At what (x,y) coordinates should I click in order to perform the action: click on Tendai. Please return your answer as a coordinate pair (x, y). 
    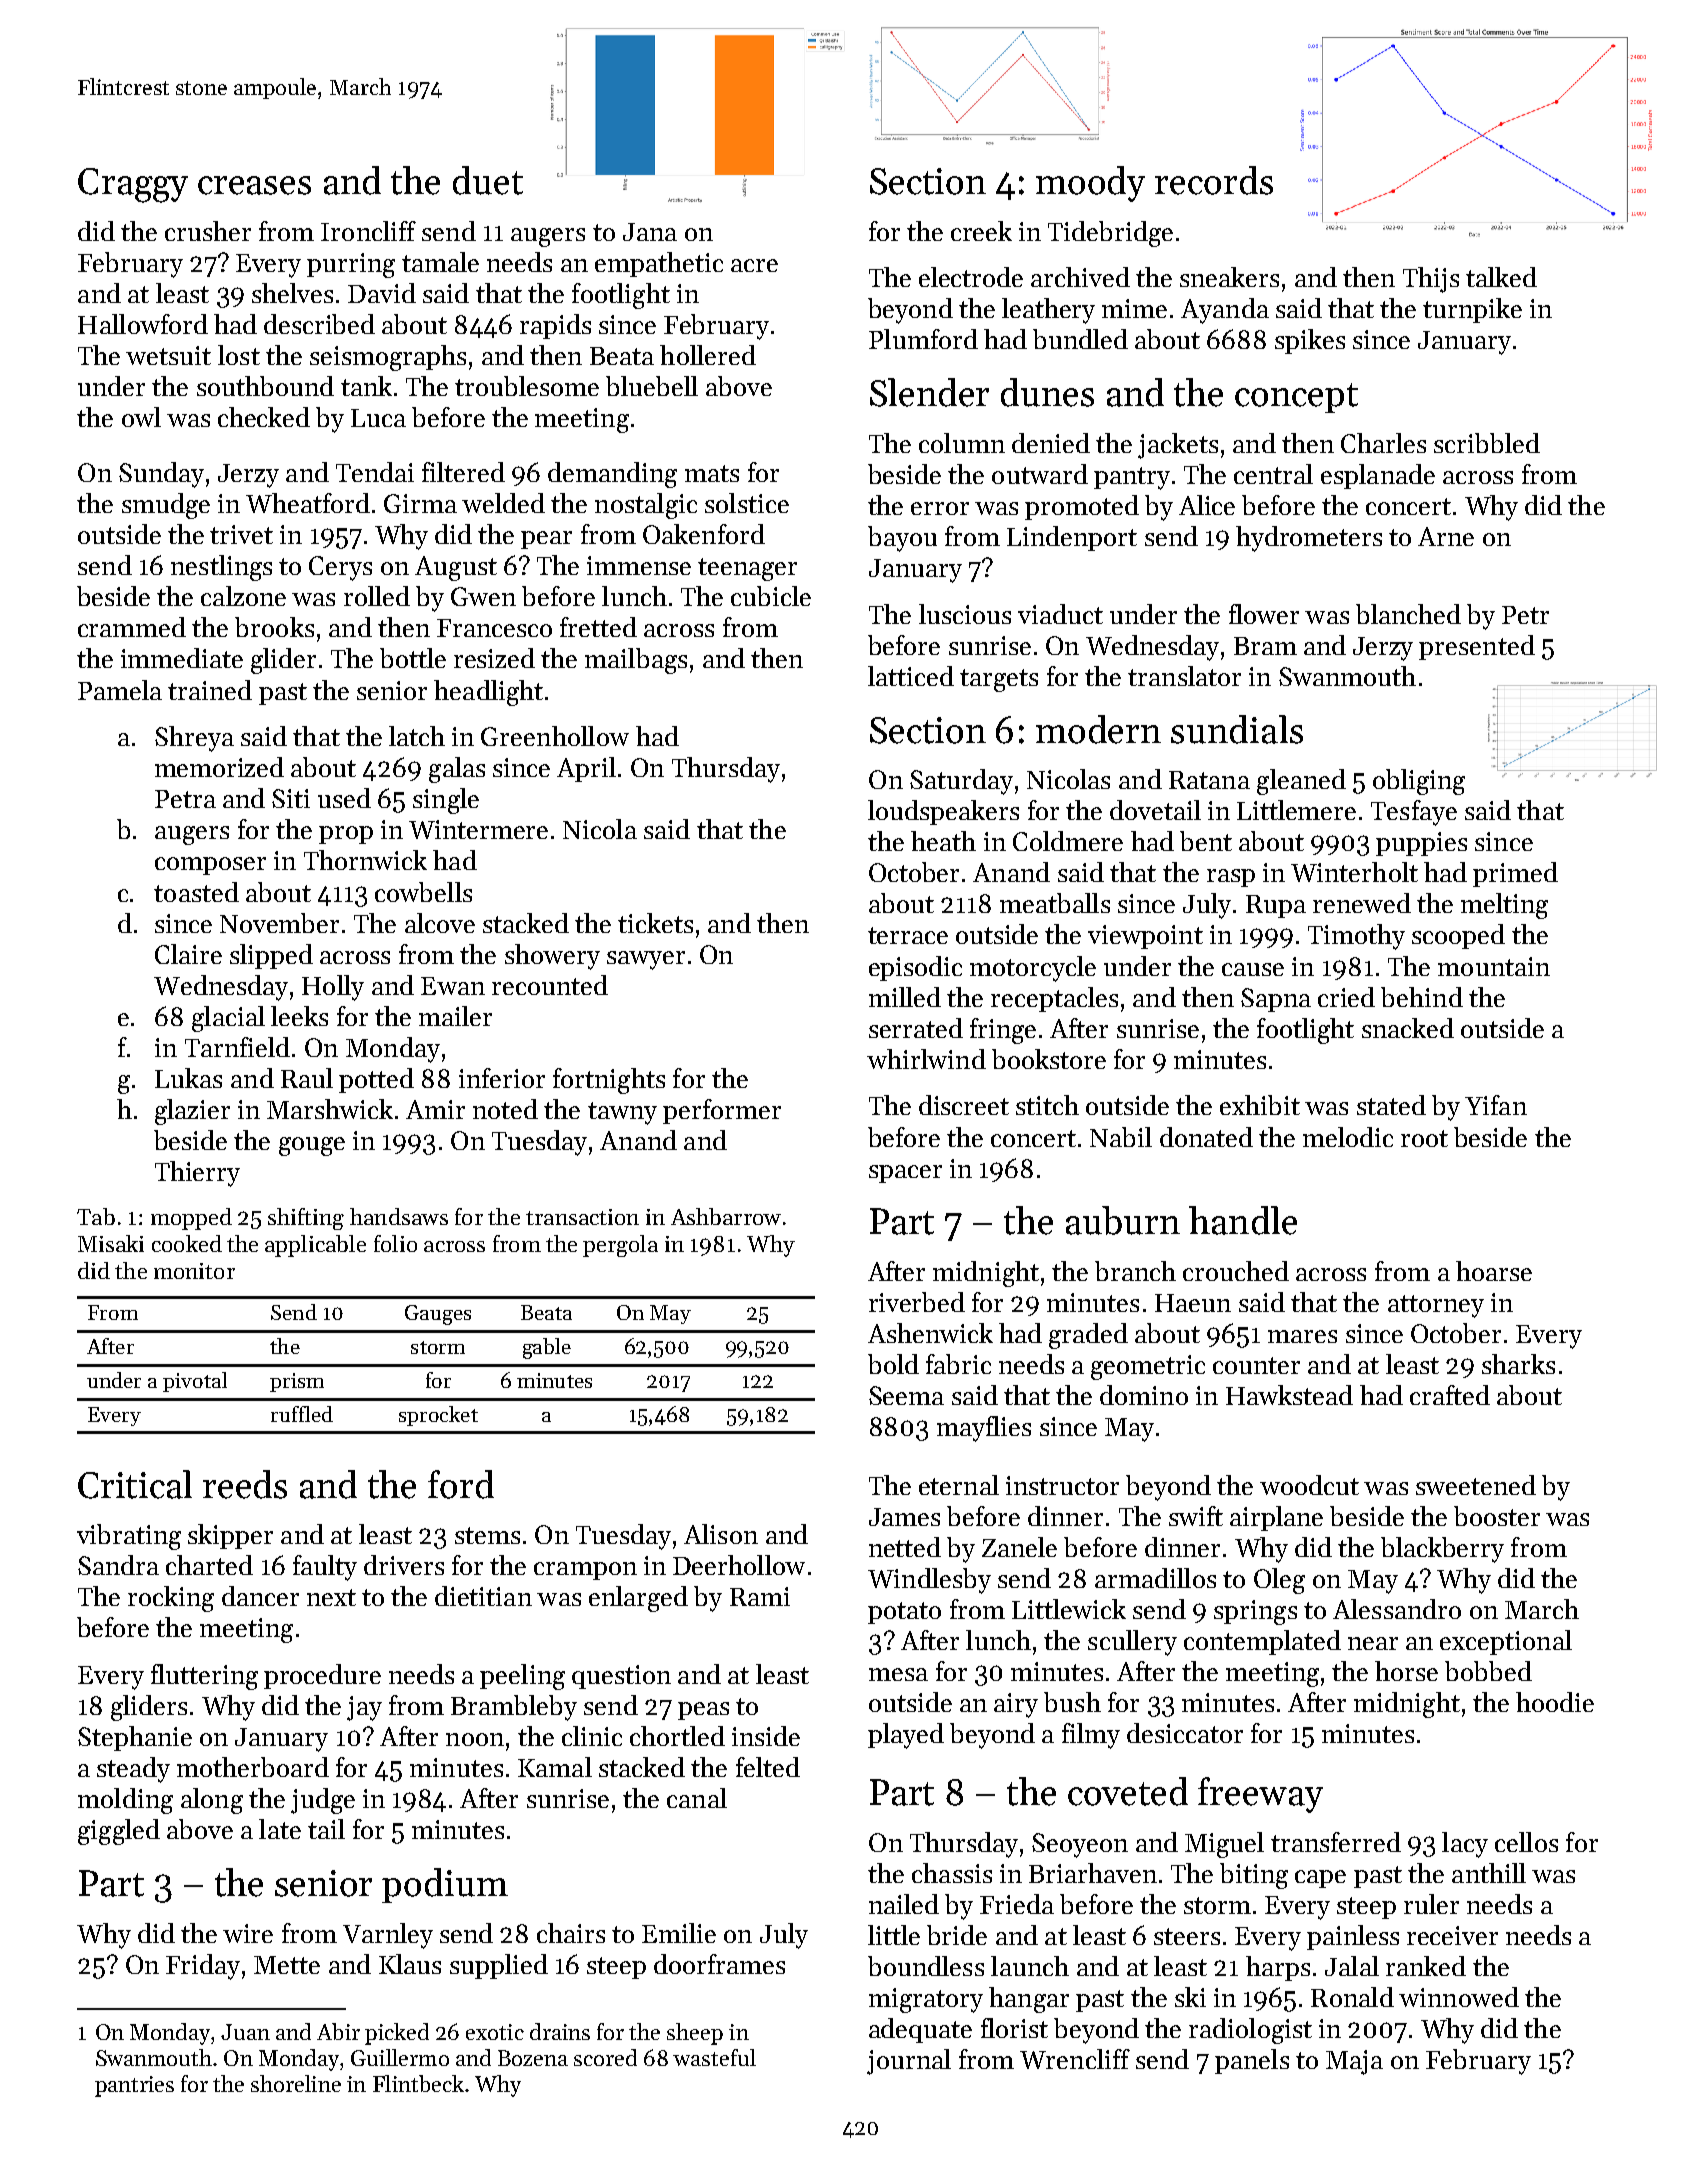
    Looking at the image, I should click on (375, 472).
